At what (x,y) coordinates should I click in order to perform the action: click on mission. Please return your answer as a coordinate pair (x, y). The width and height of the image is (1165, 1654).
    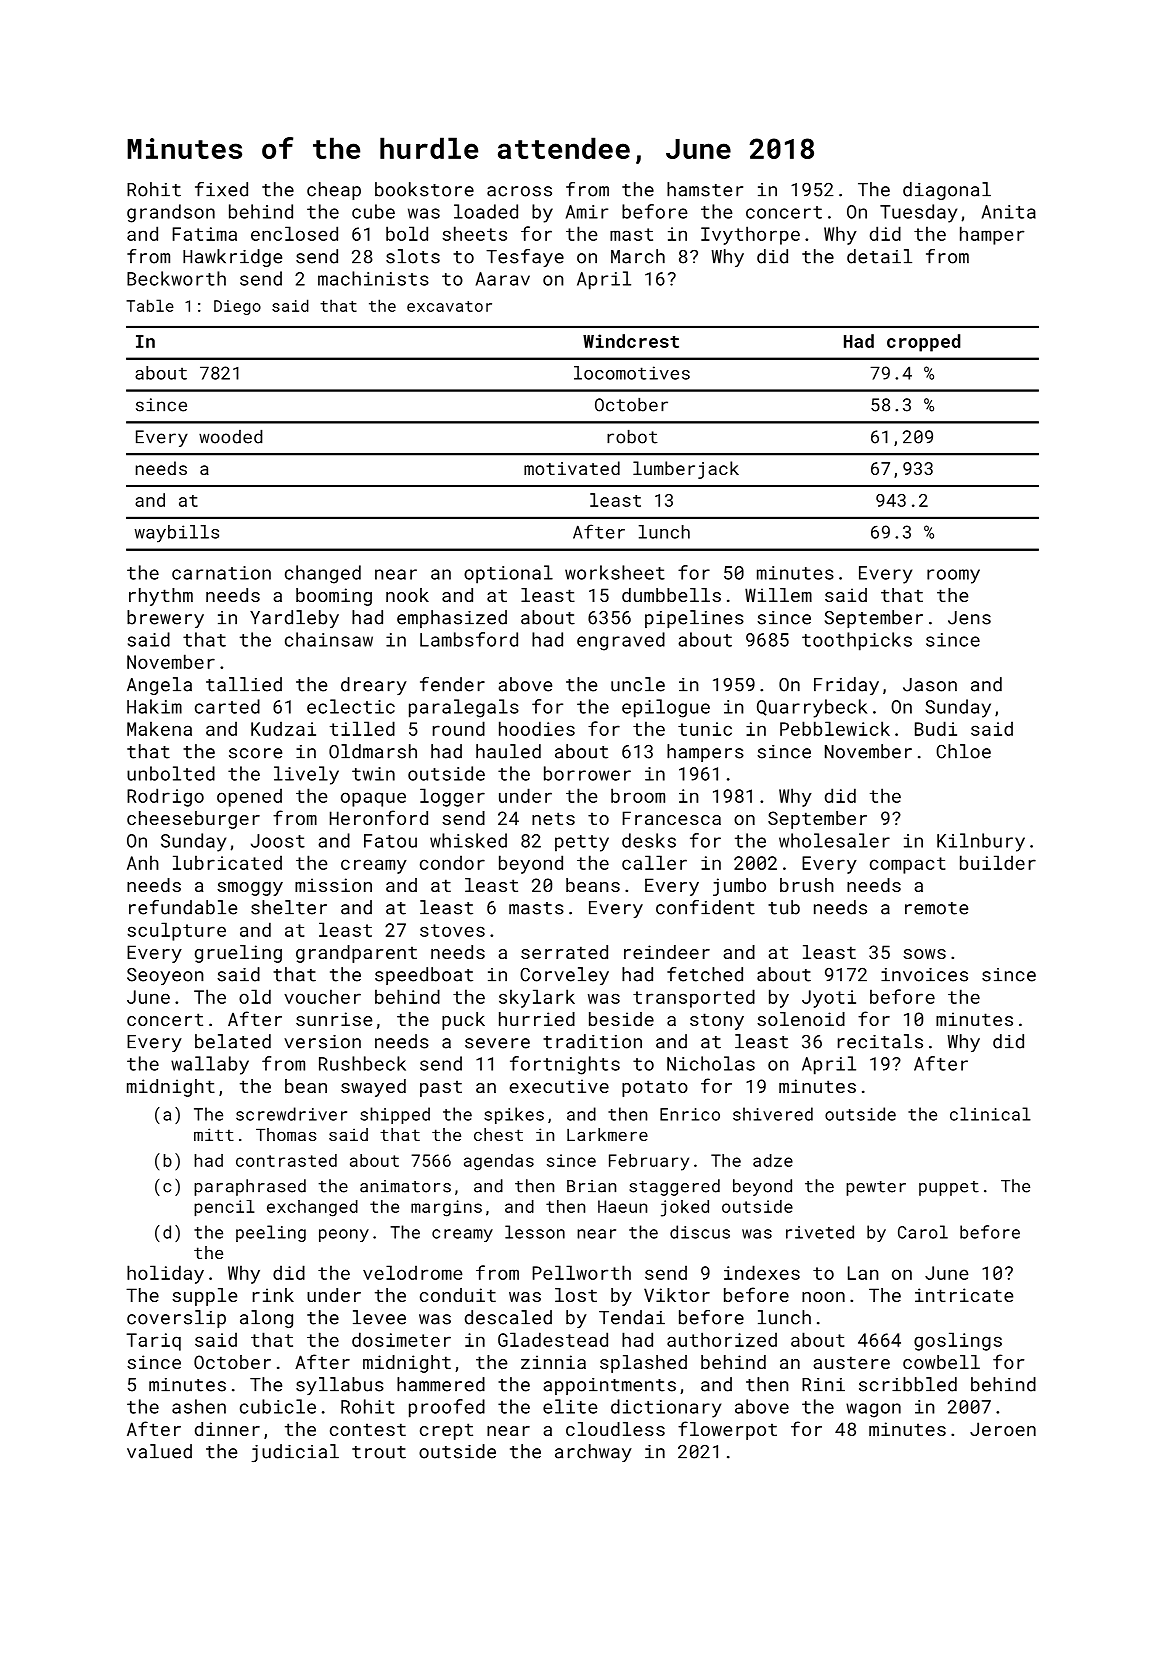
    Looking at the image, I should click on (333, 885).
